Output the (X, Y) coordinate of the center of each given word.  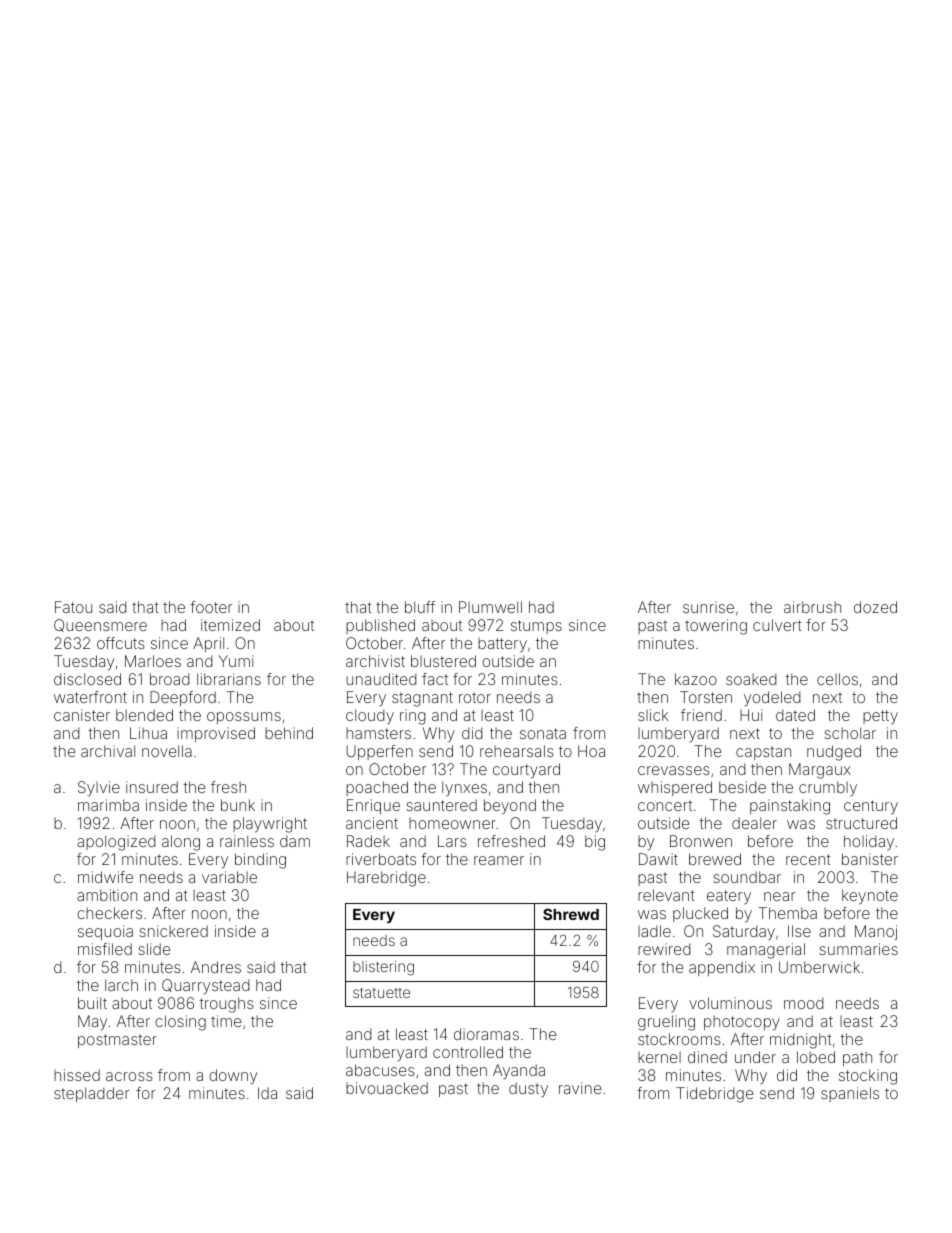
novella (167, 751)
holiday (869, 842)
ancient (372, 823)
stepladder (91, 1094)
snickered (173, 931)
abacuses (380, 1070)
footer (211, 607)
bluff (420, 607)
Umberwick (819, 967)
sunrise (708, 607)
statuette (381, 993)
